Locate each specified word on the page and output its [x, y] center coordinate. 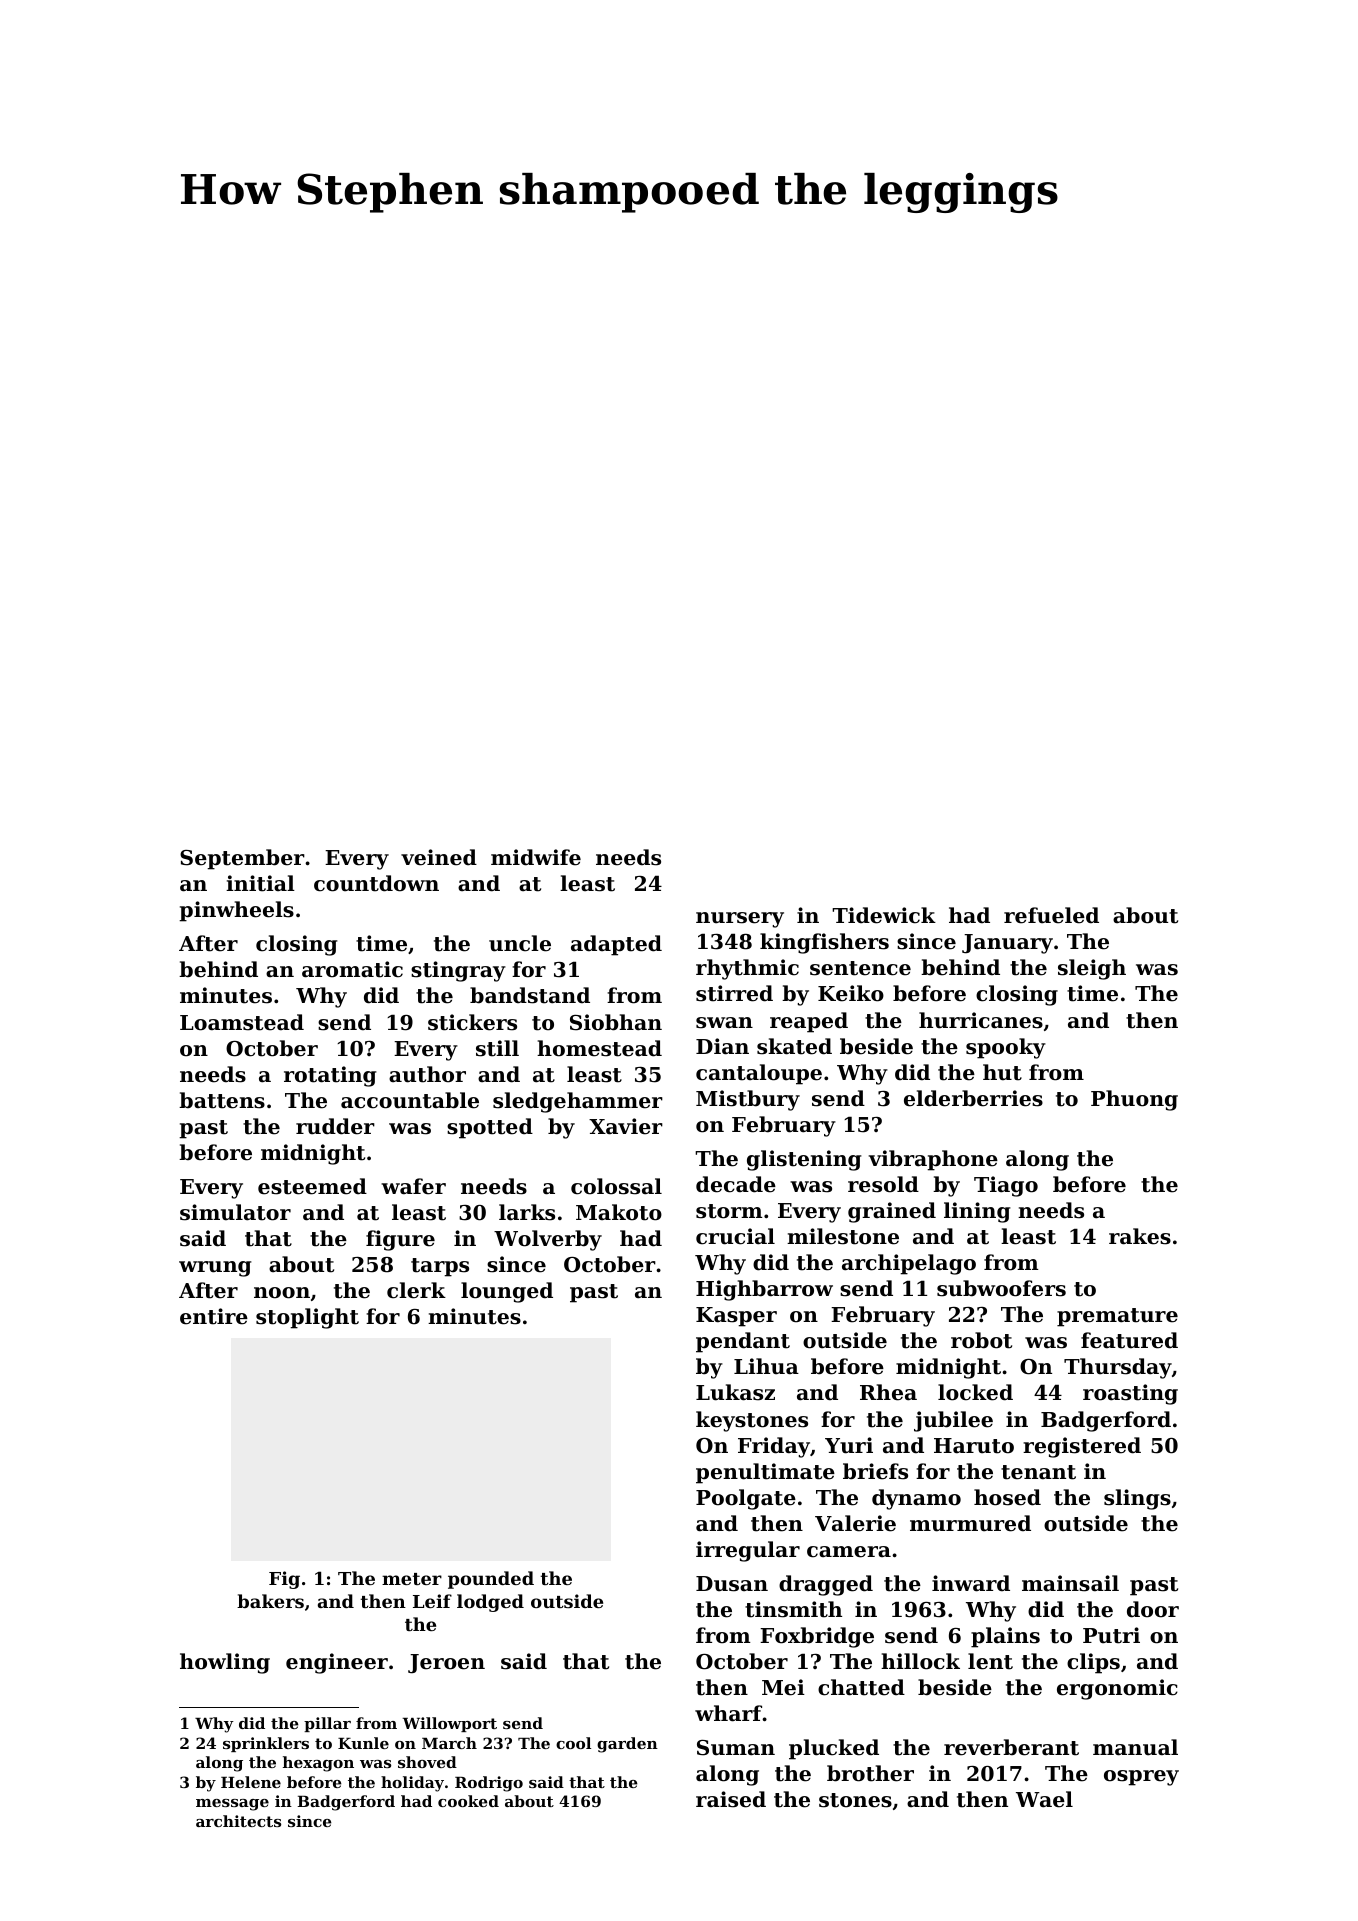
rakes [1140, 1236]
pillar [327, 1724]
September [242, 859]
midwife [536, 857]
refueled [1051, 915]
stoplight [307, 1318]
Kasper [736, 1317]
